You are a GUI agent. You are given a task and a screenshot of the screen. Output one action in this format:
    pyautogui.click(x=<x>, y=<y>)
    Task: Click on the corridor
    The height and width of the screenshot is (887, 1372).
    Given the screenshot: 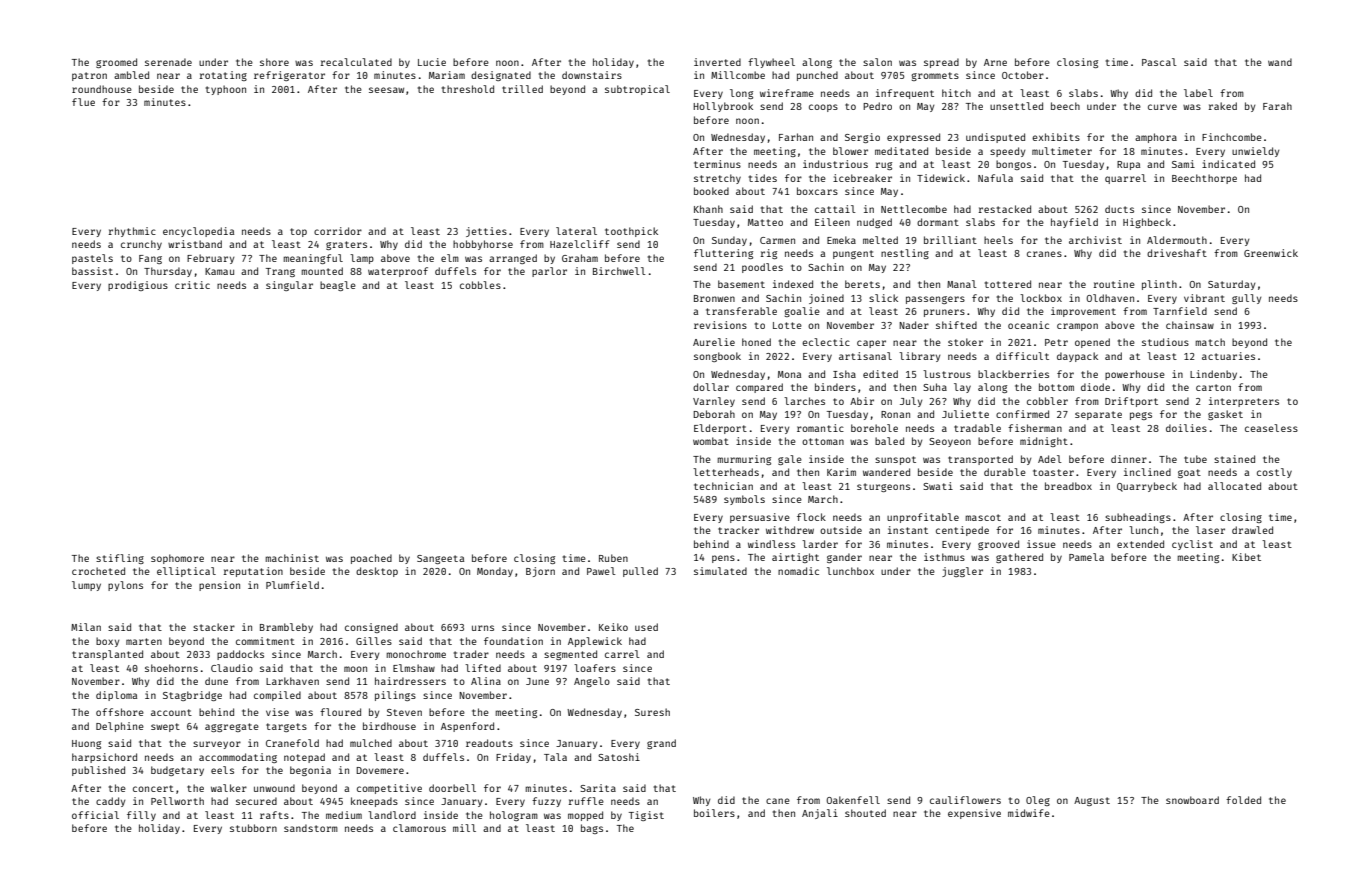 What is the action you would take?
    pyautogui.click(x=338, y=231)
